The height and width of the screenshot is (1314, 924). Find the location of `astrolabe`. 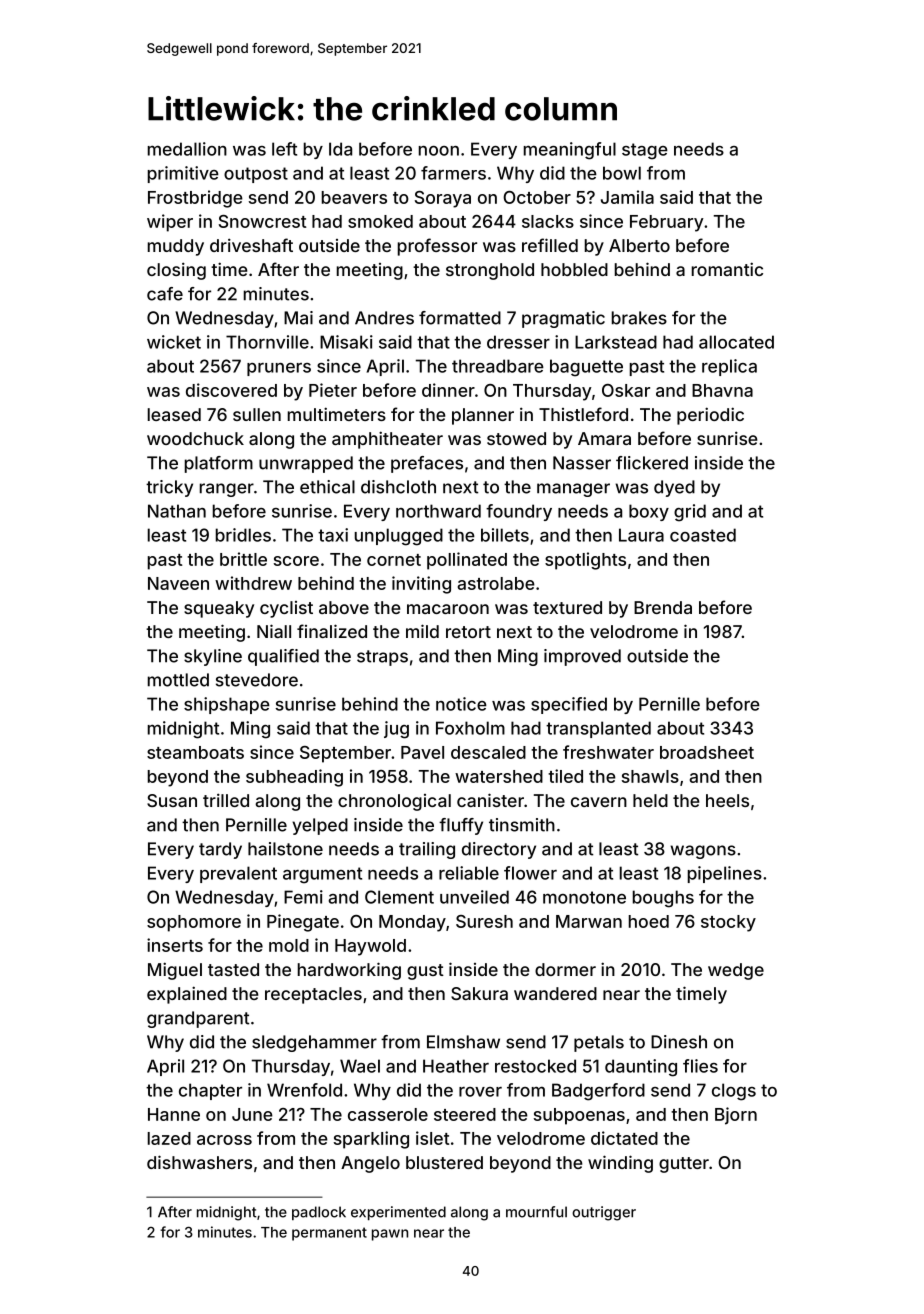

astrolabe is located at coordinates (496, 583).
